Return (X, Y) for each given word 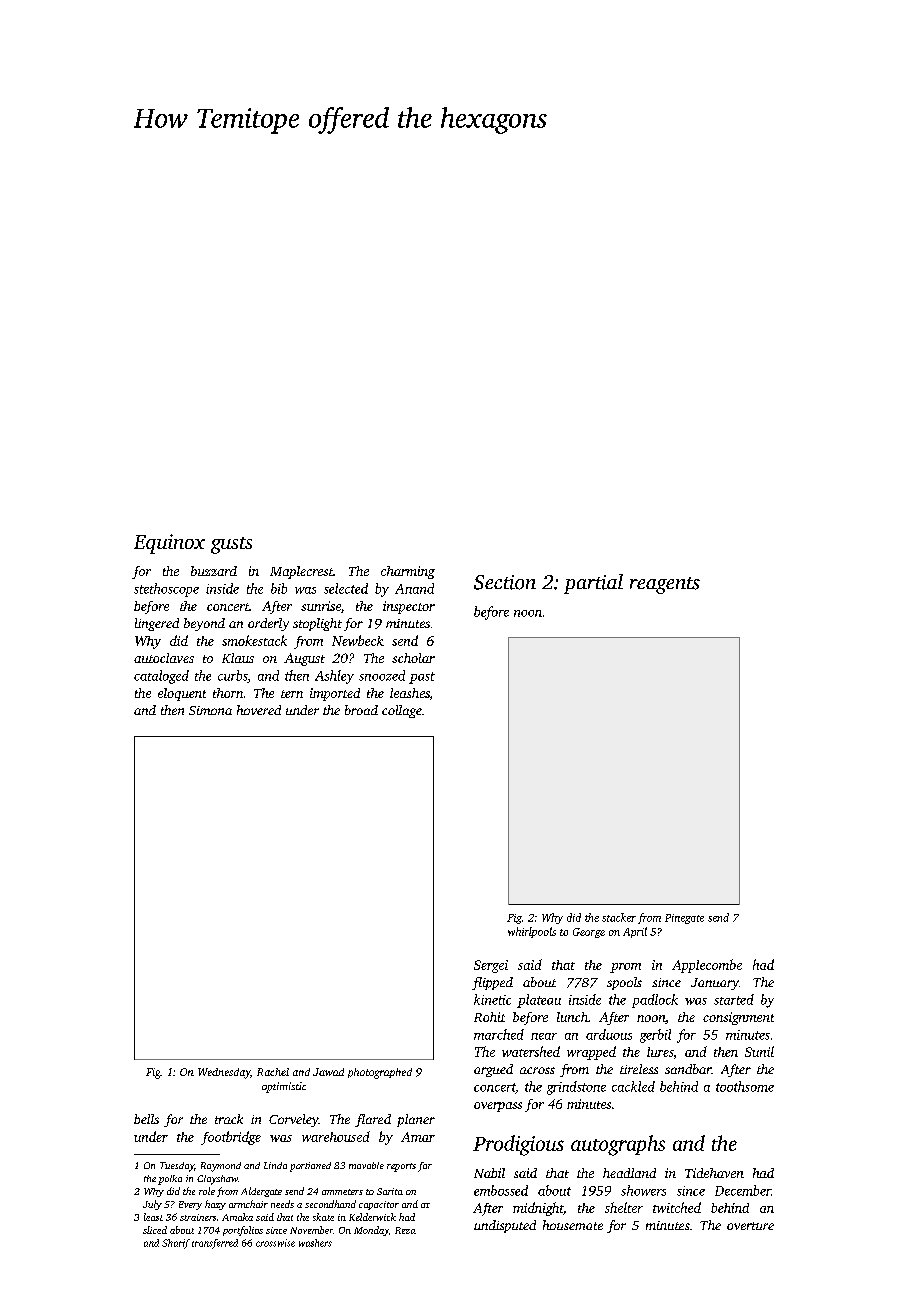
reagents (665, 585)
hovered (259, 710)
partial (593, 584)
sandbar (688, 1069)
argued (493, 1070)
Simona (210, 710)
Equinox (169, 544)
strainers (198, 1217)
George (589, 933)
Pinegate (684, 919)
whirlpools (532, 932)
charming (408, 572)
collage (402, 711)
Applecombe (707, 966)
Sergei (491, 966)
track (229, 1119)
